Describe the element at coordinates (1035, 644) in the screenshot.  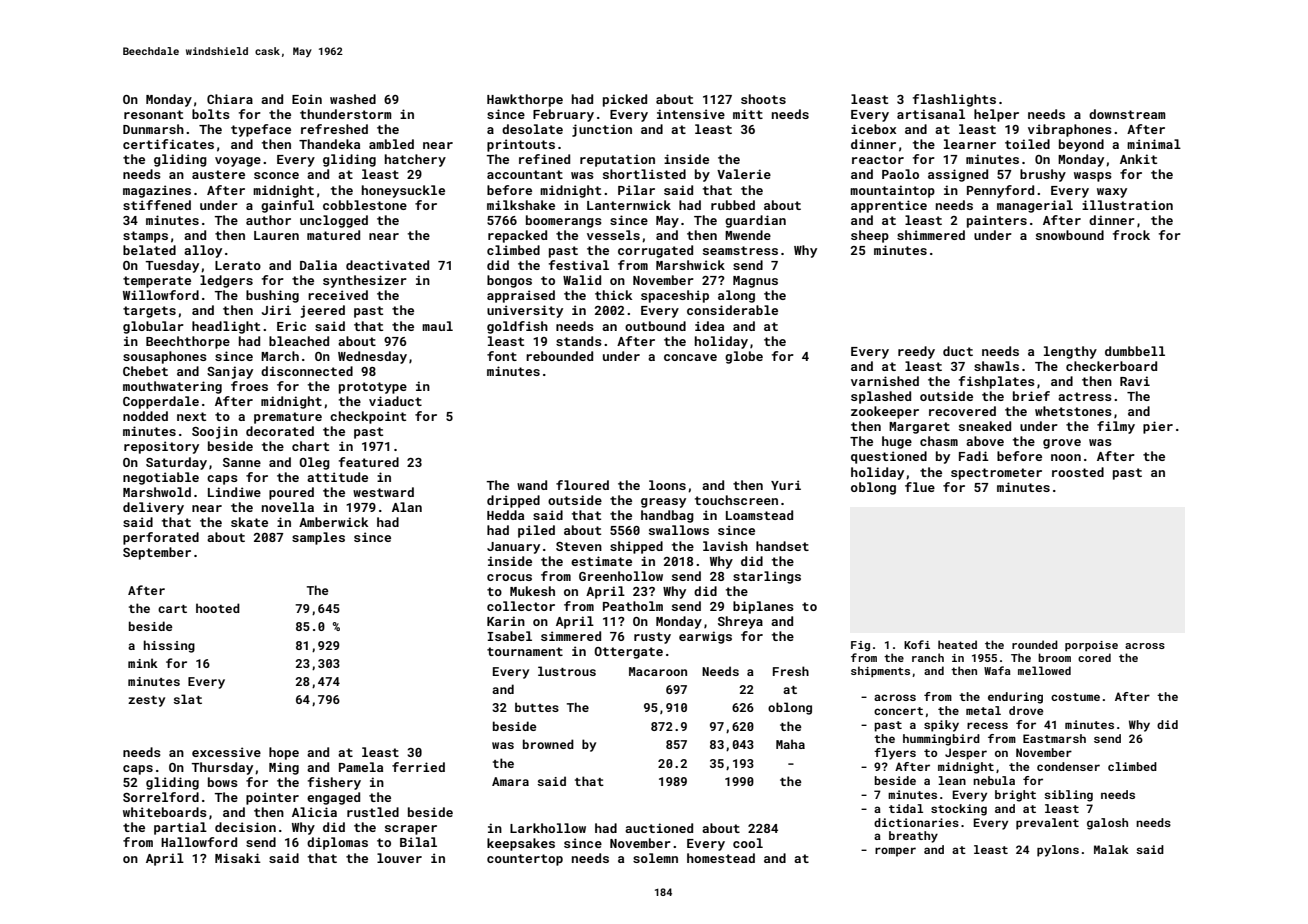
I see `rounded` at that location.
